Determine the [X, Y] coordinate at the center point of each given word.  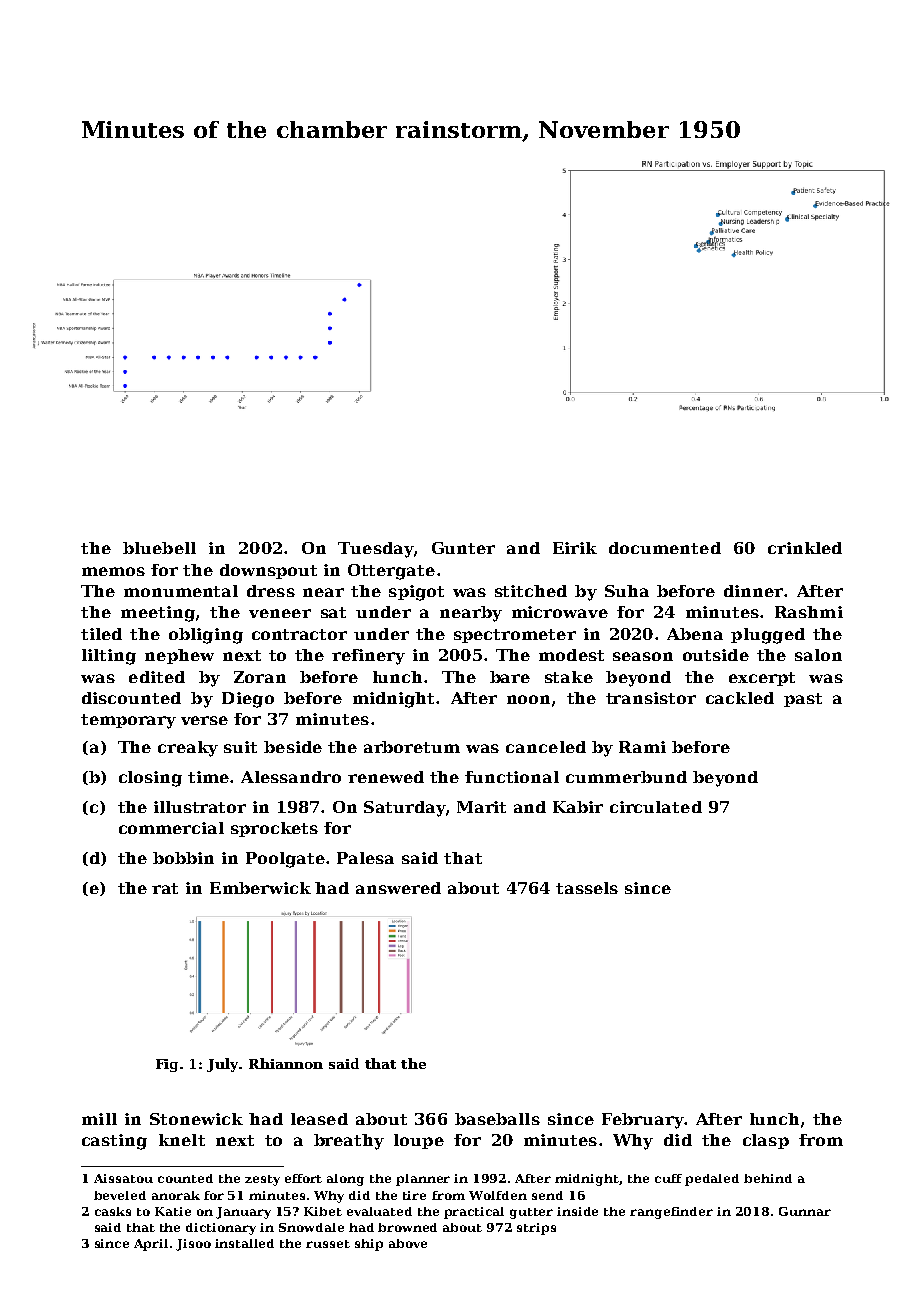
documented [665, 548]
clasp [766, 1141]
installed [244, 1243]
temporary [128, 721]
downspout [268, 571]
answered [398, 888]
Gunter [463, 548]
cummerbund [626, 777]
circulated [656, 807]
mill [99, 1119]
